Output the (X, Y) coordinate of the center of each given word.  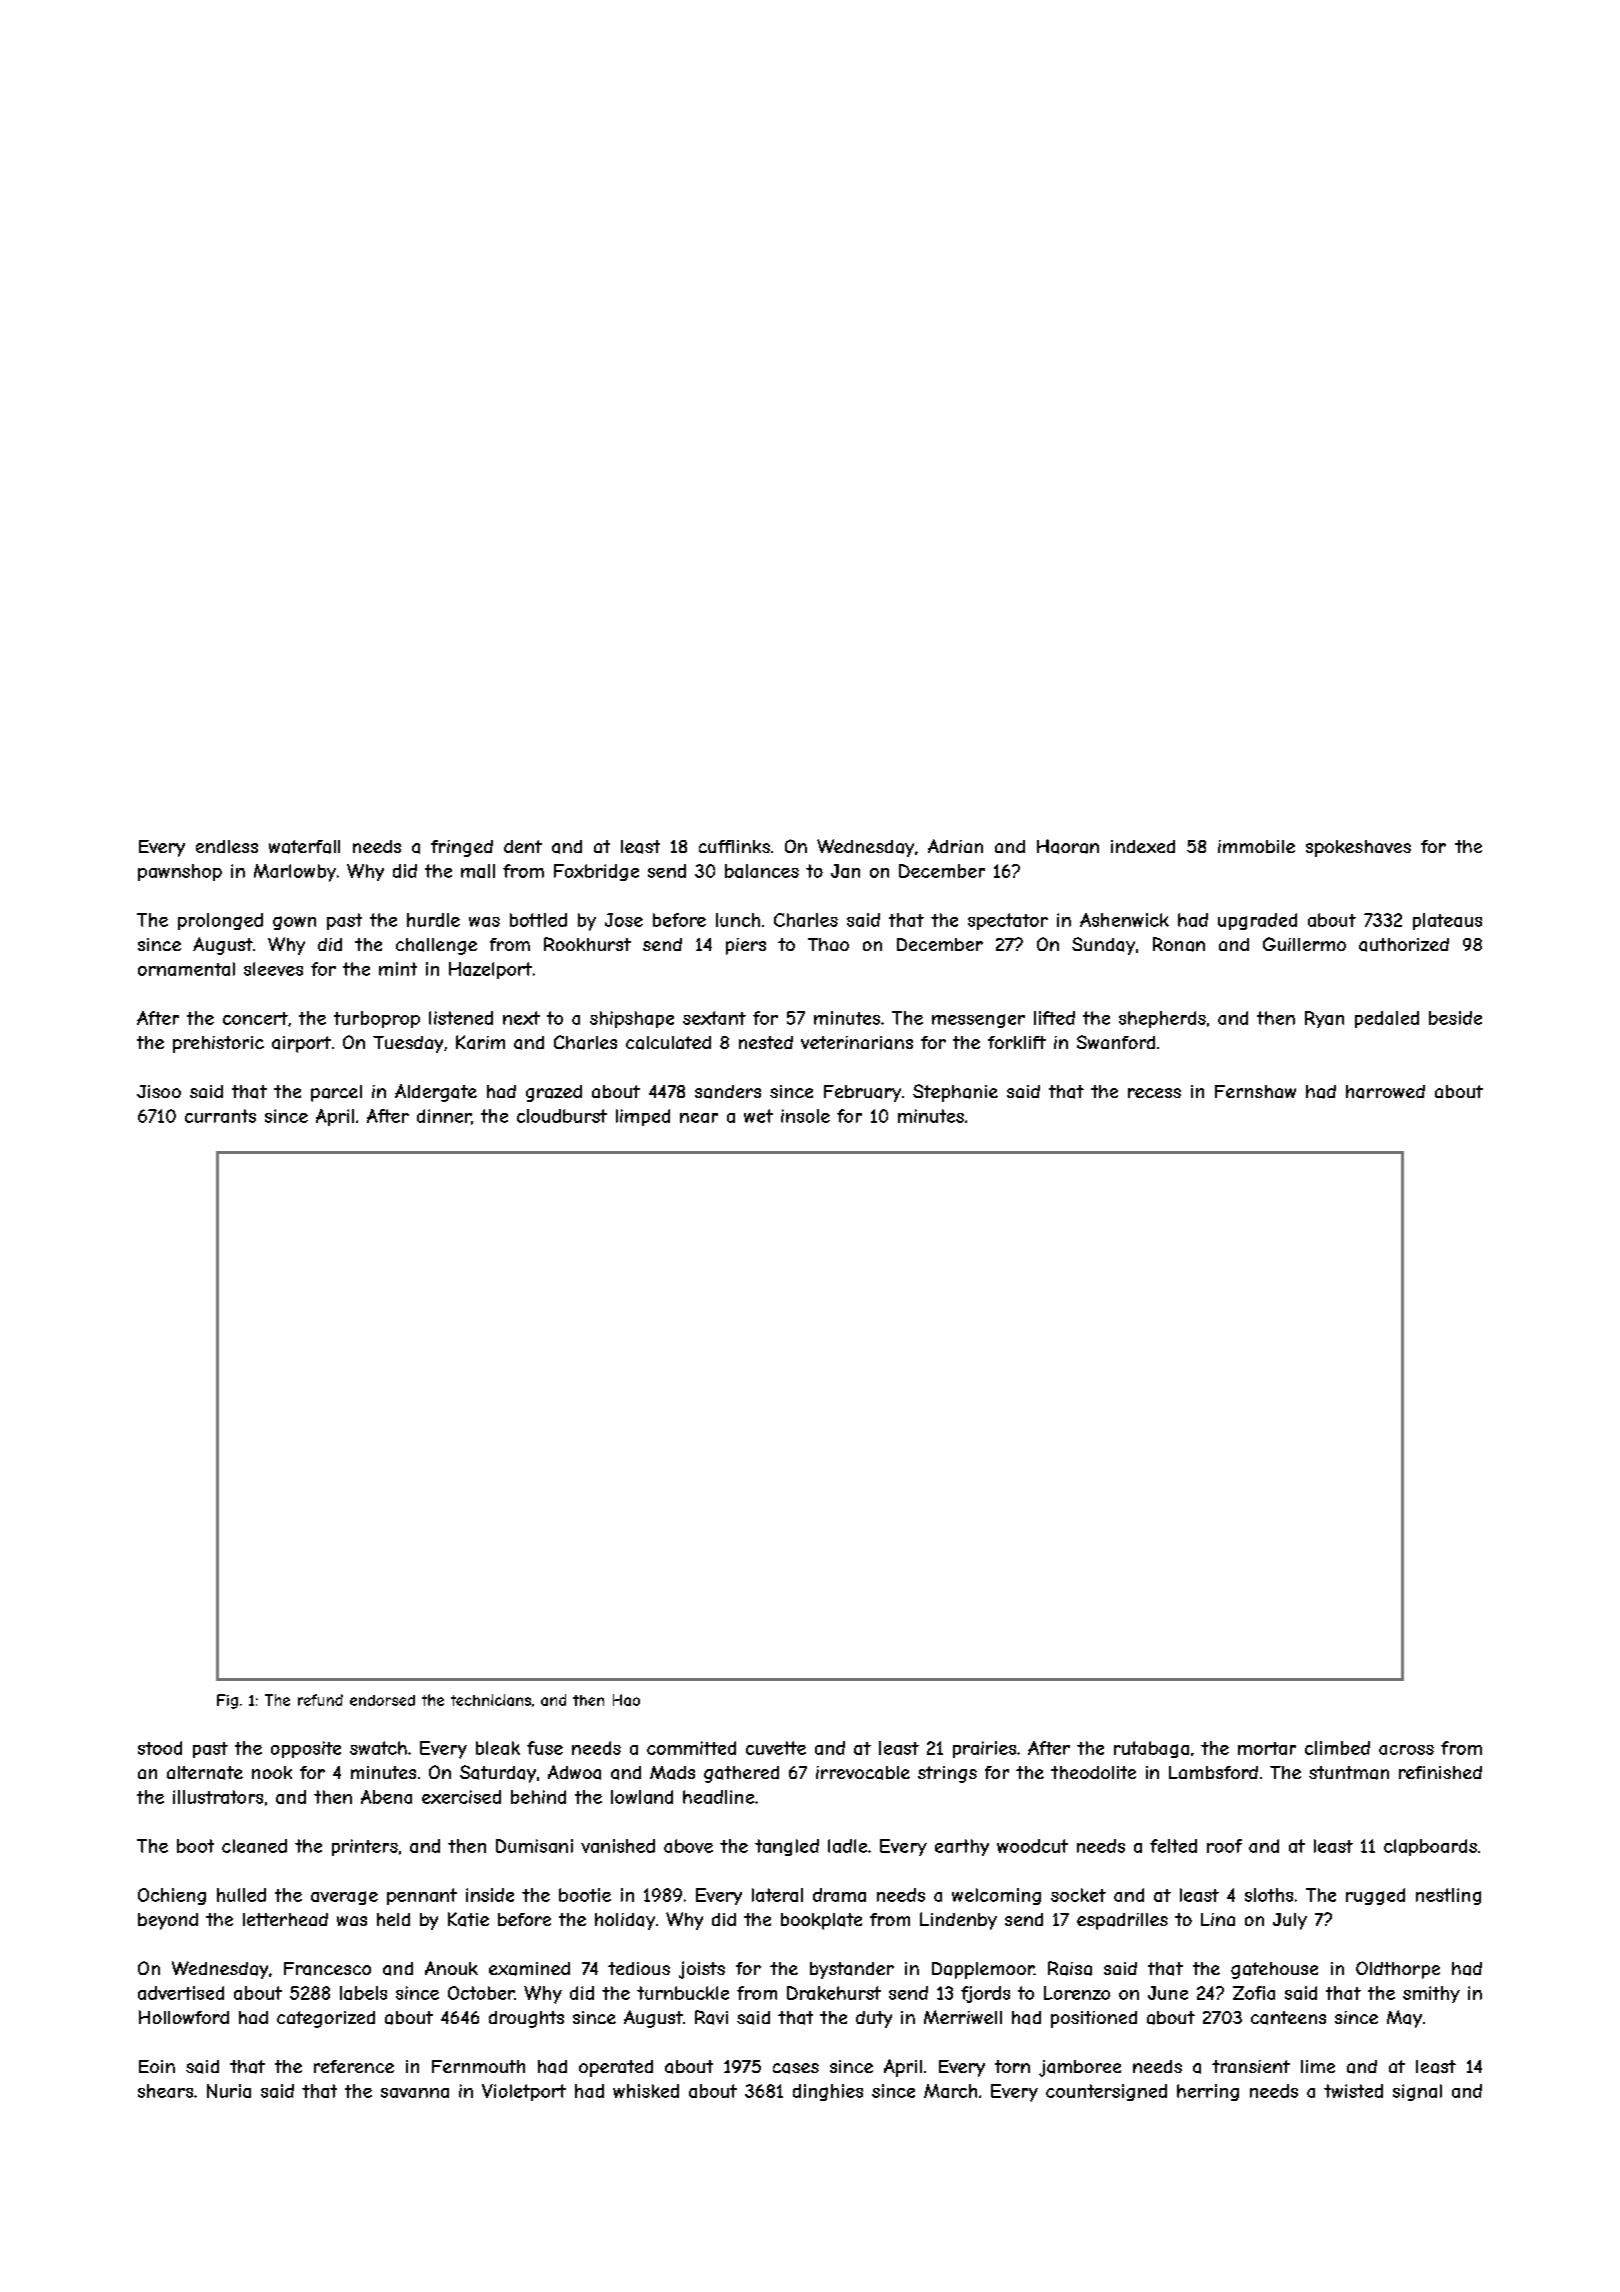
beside (1455, 1018)
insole (805, 1116)
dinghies (828, 2092)
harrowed (1385, 1092)
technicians (491, 1700)
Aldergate (436, 1093)
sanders (728, 1092)
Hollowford (184, 2017)
